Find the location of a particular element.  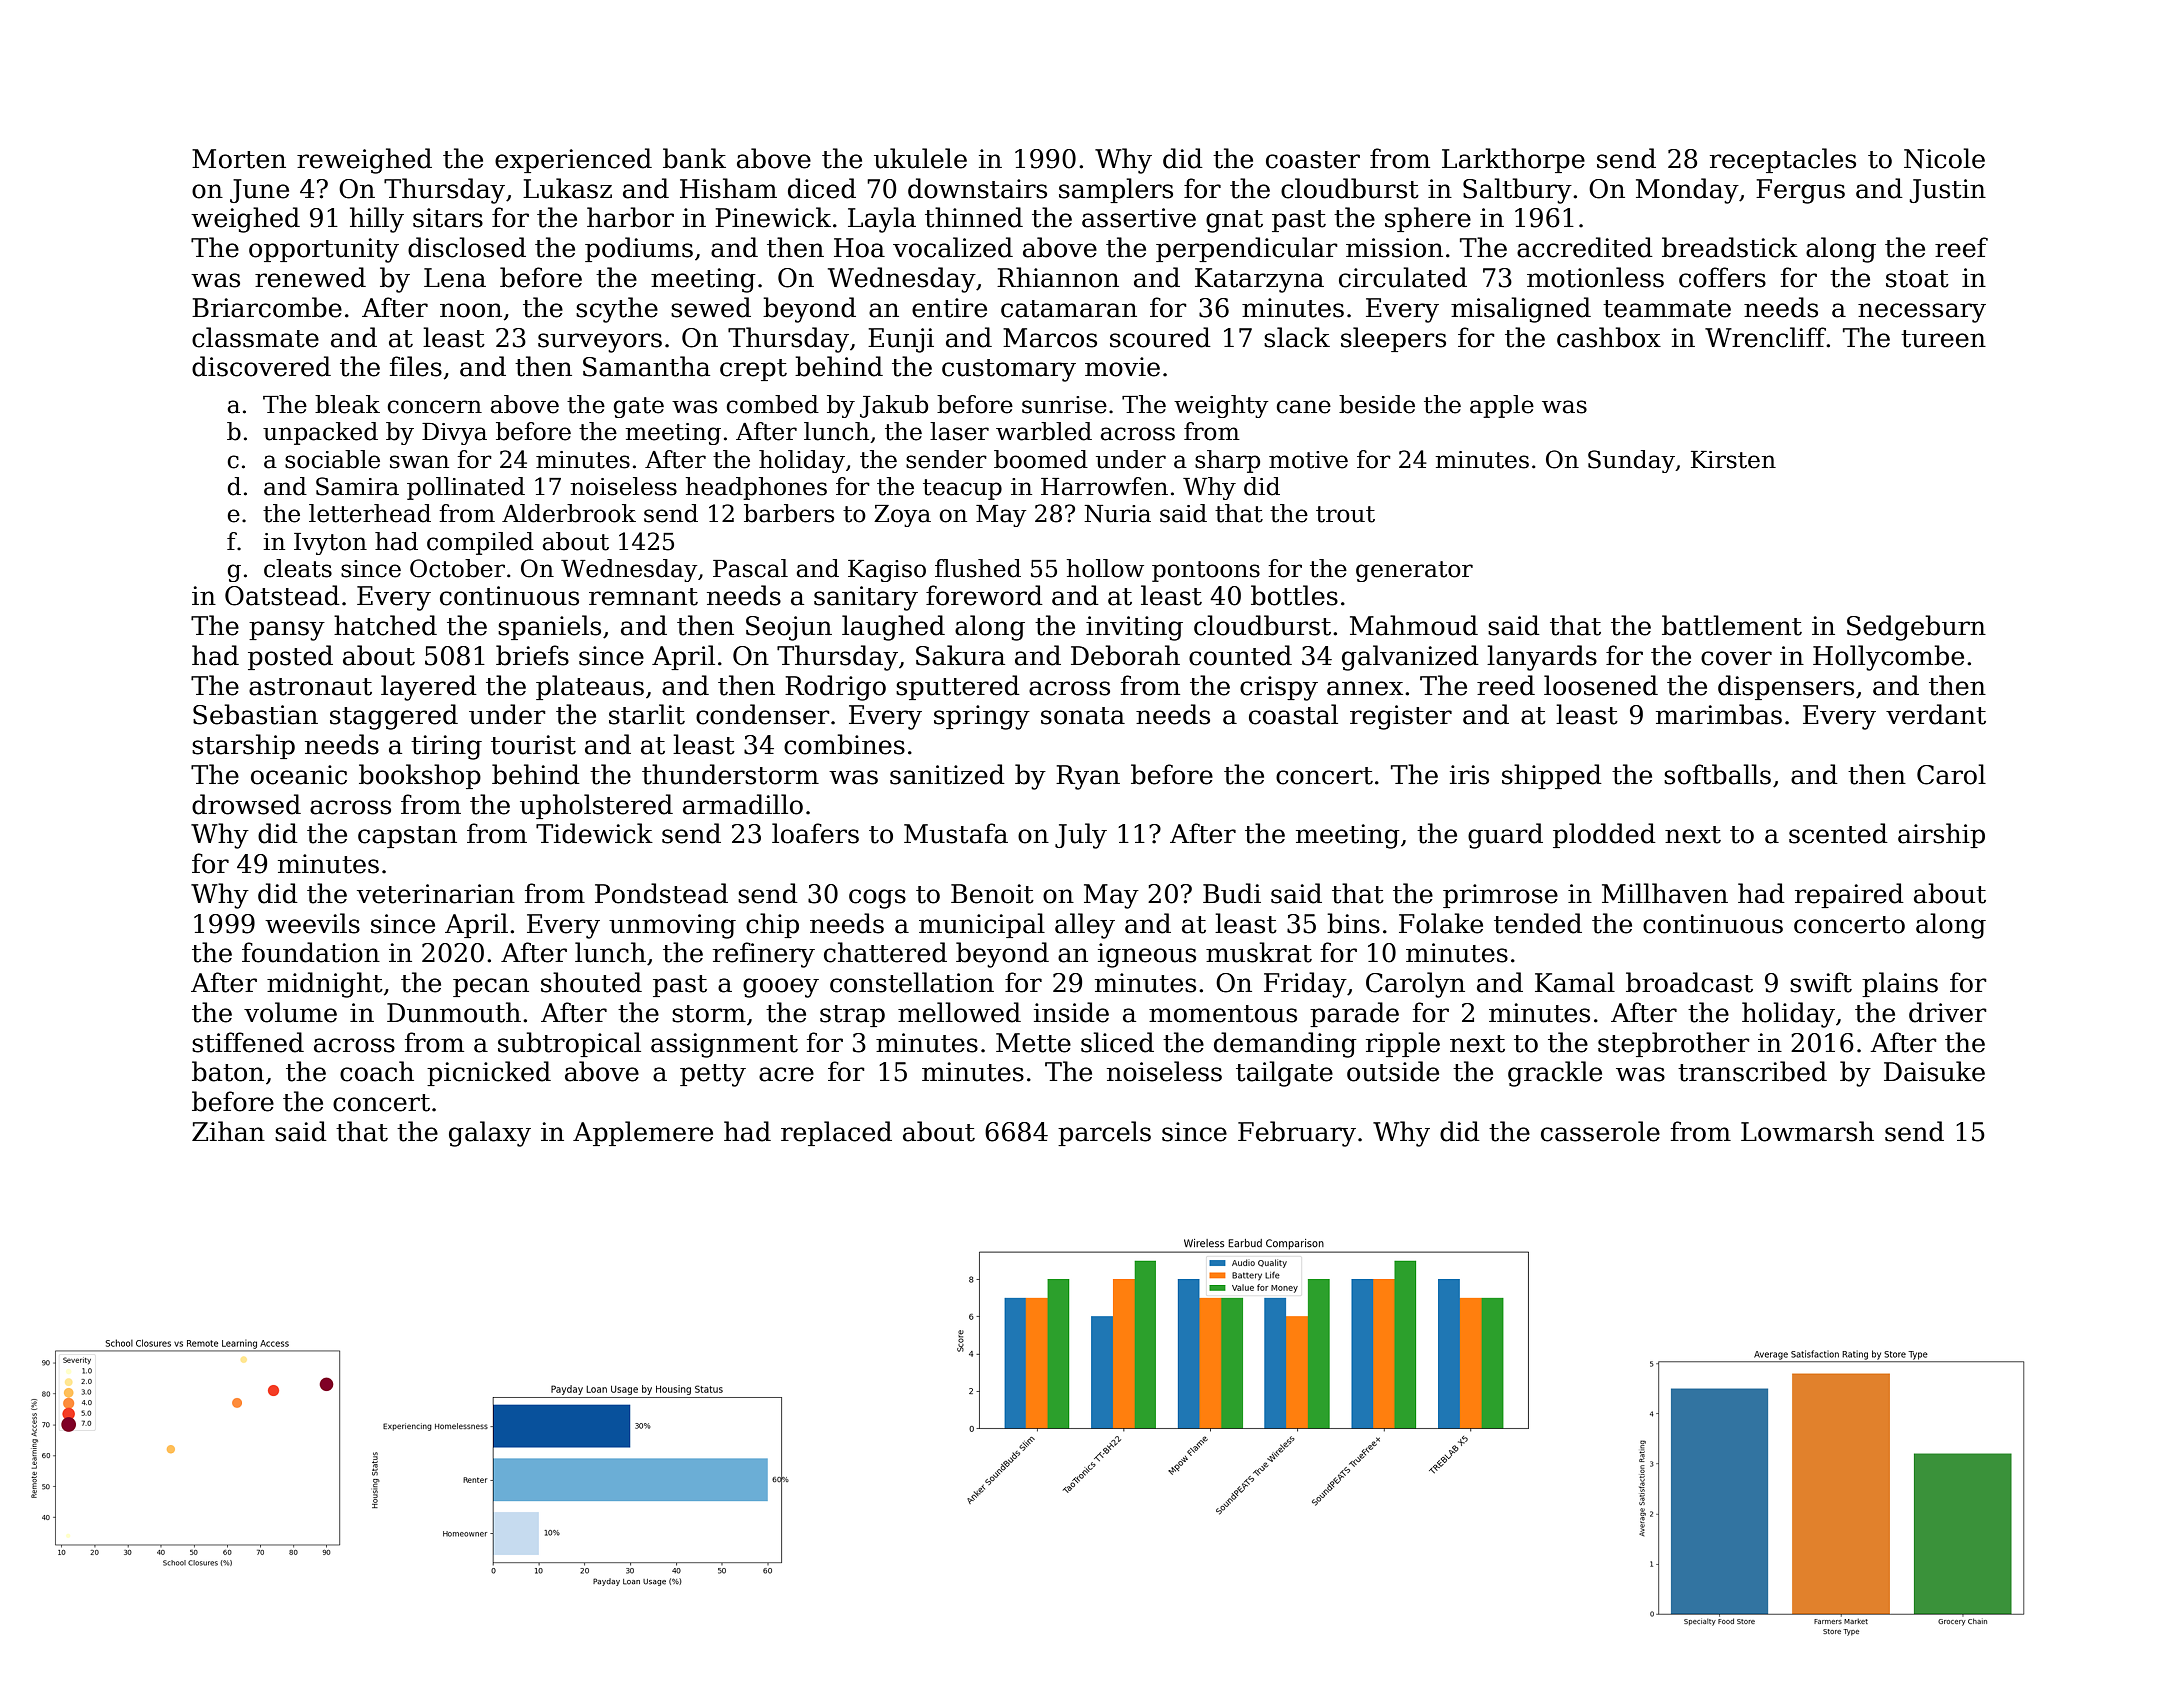

counted is located at coordinates (1240, 655).
